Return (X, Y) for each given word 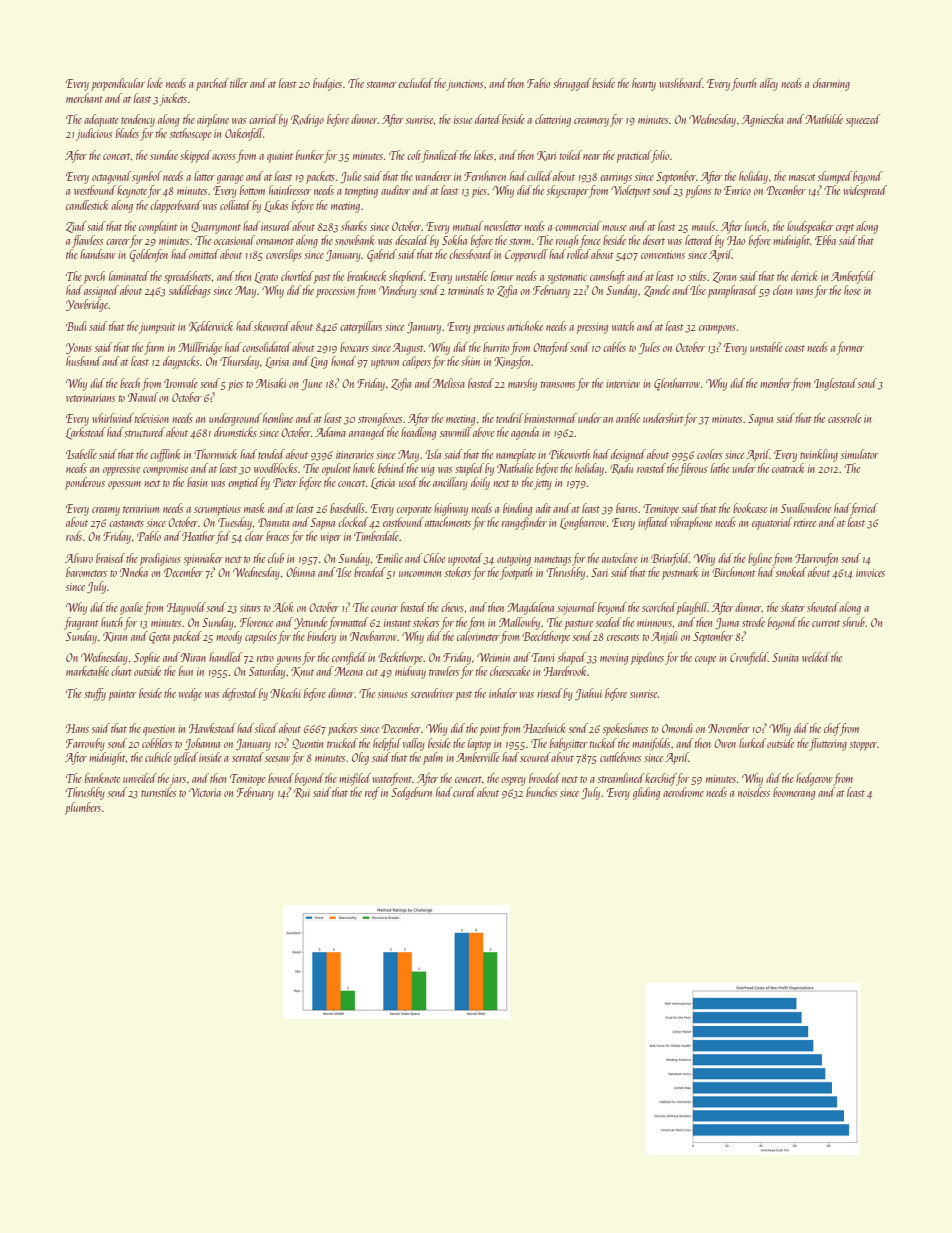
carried (263, 119)
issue (463, 120)
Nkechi (285, 693)
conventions (663, 255)
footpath (516, 573)
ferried (864, 509)
